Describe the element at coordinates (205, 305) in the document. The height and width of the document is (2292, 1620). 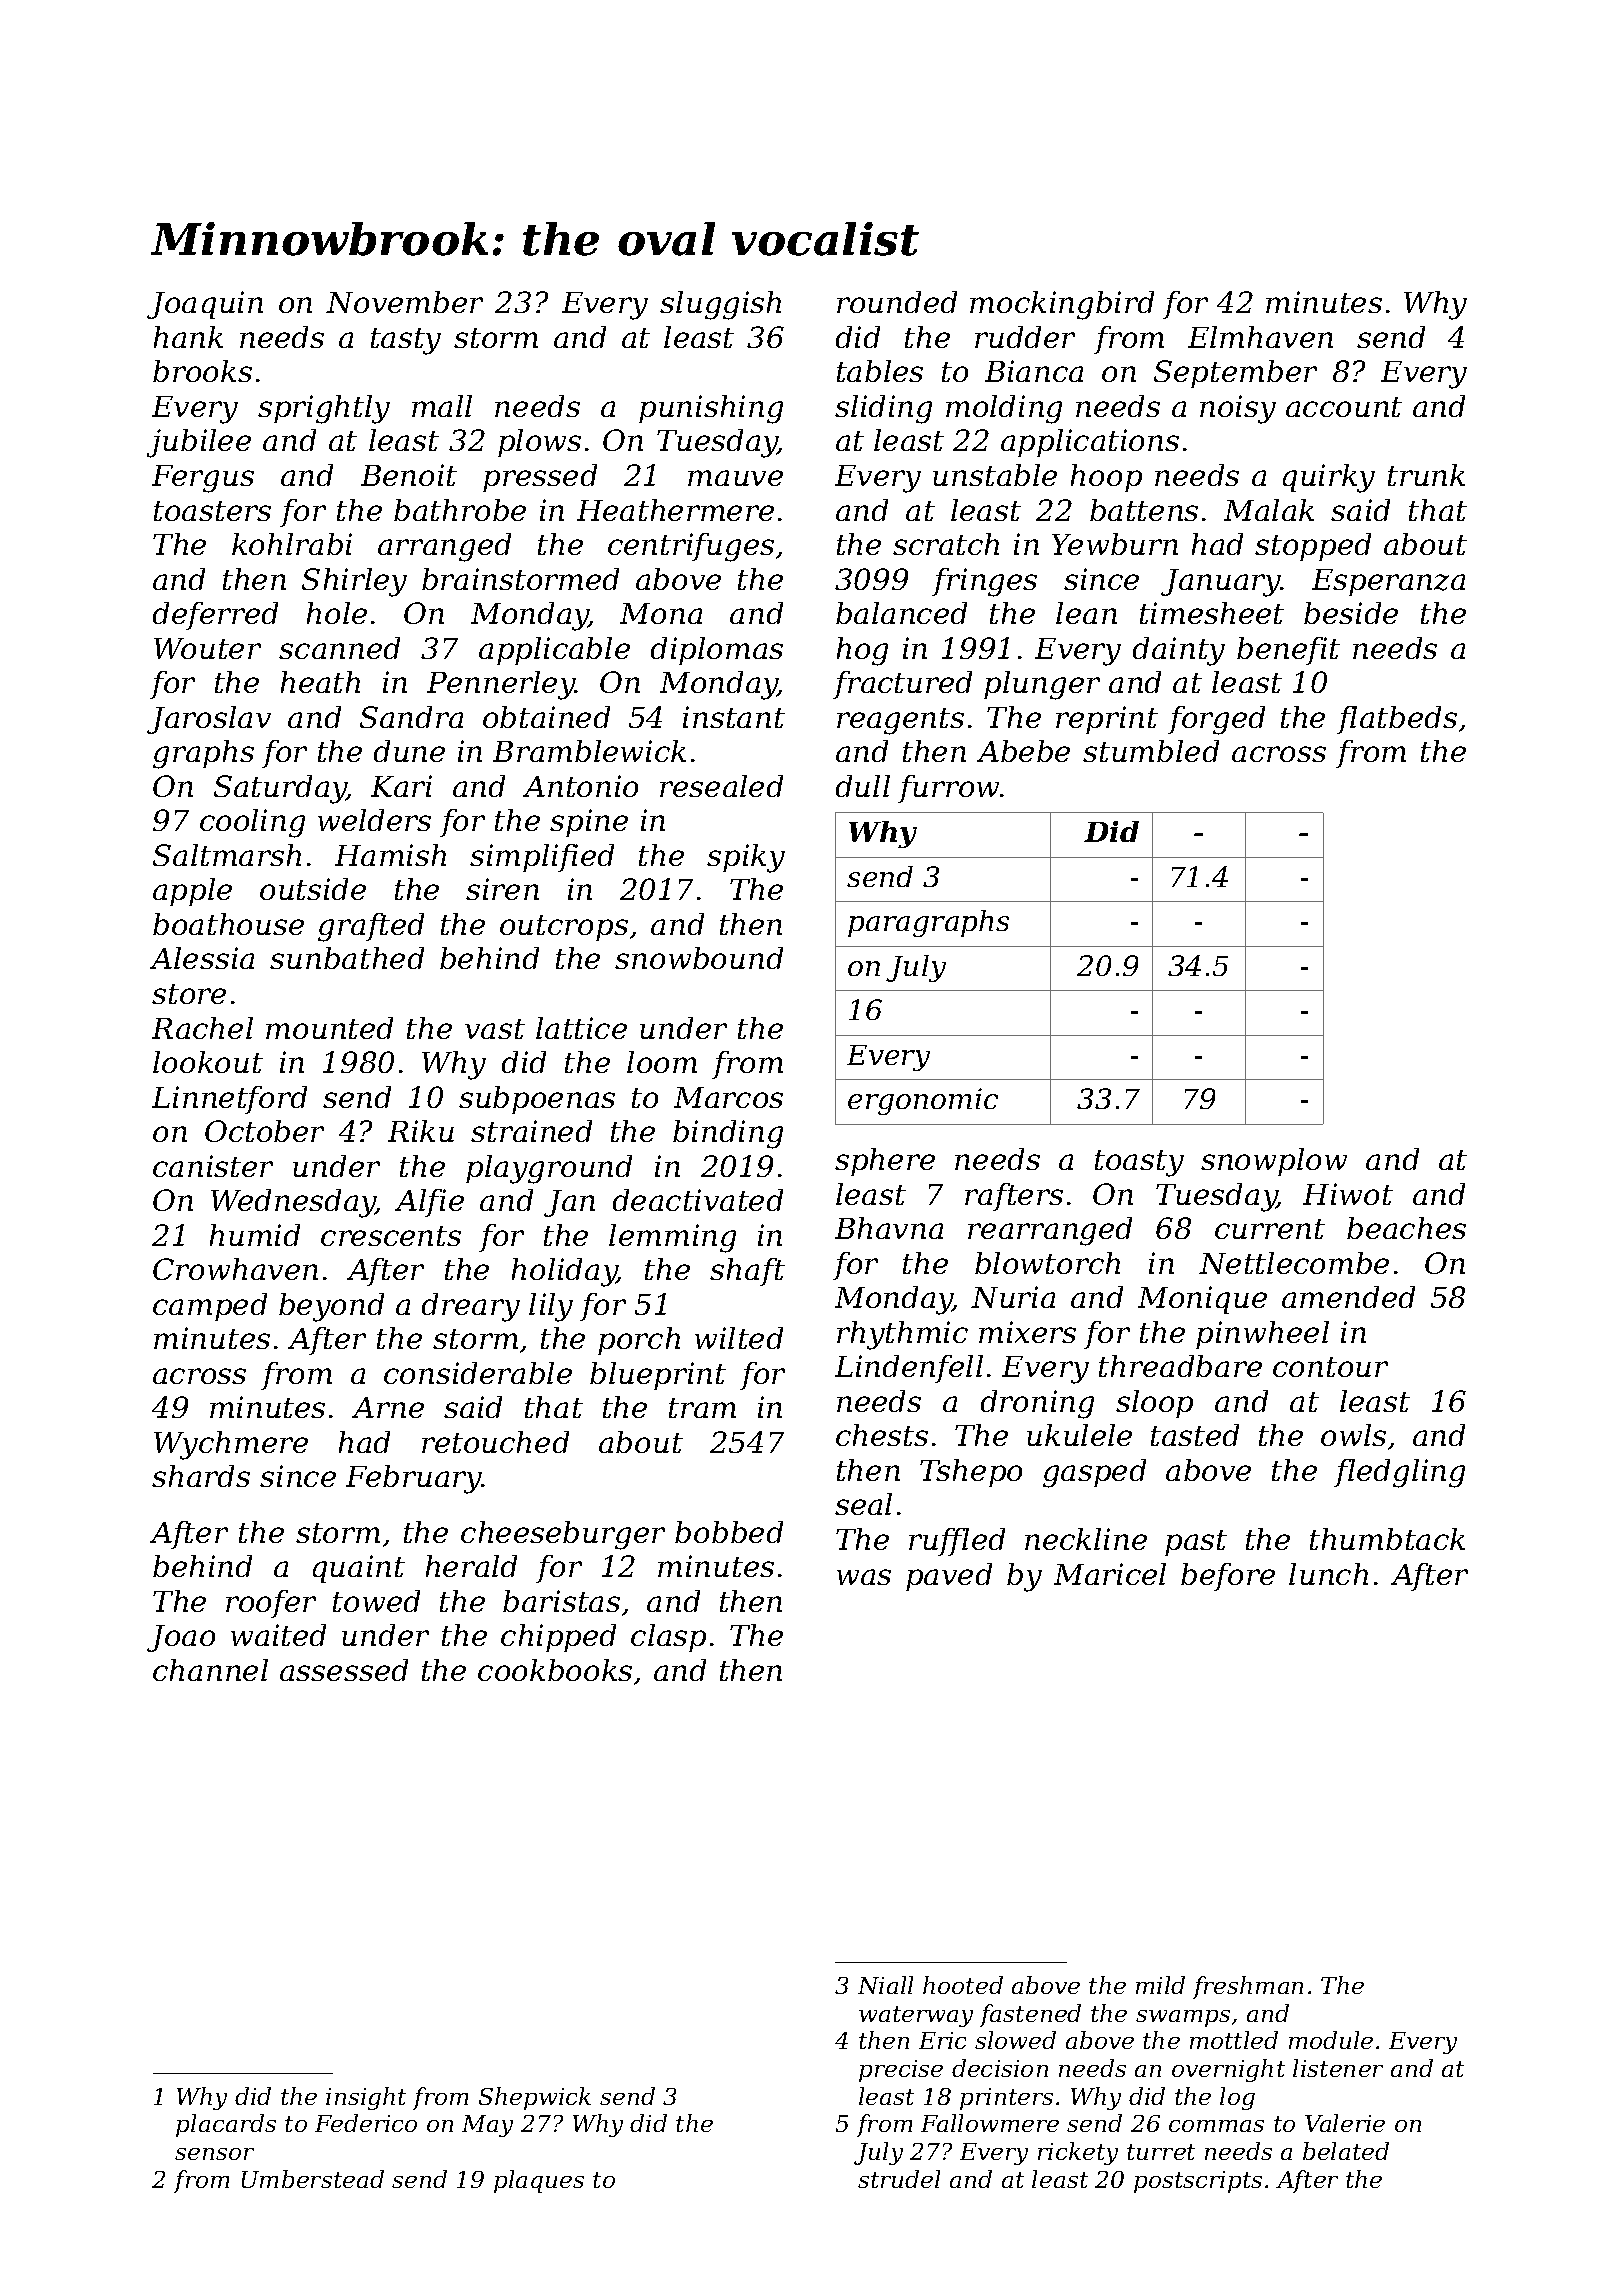
I see `Joaquin` at that location.
